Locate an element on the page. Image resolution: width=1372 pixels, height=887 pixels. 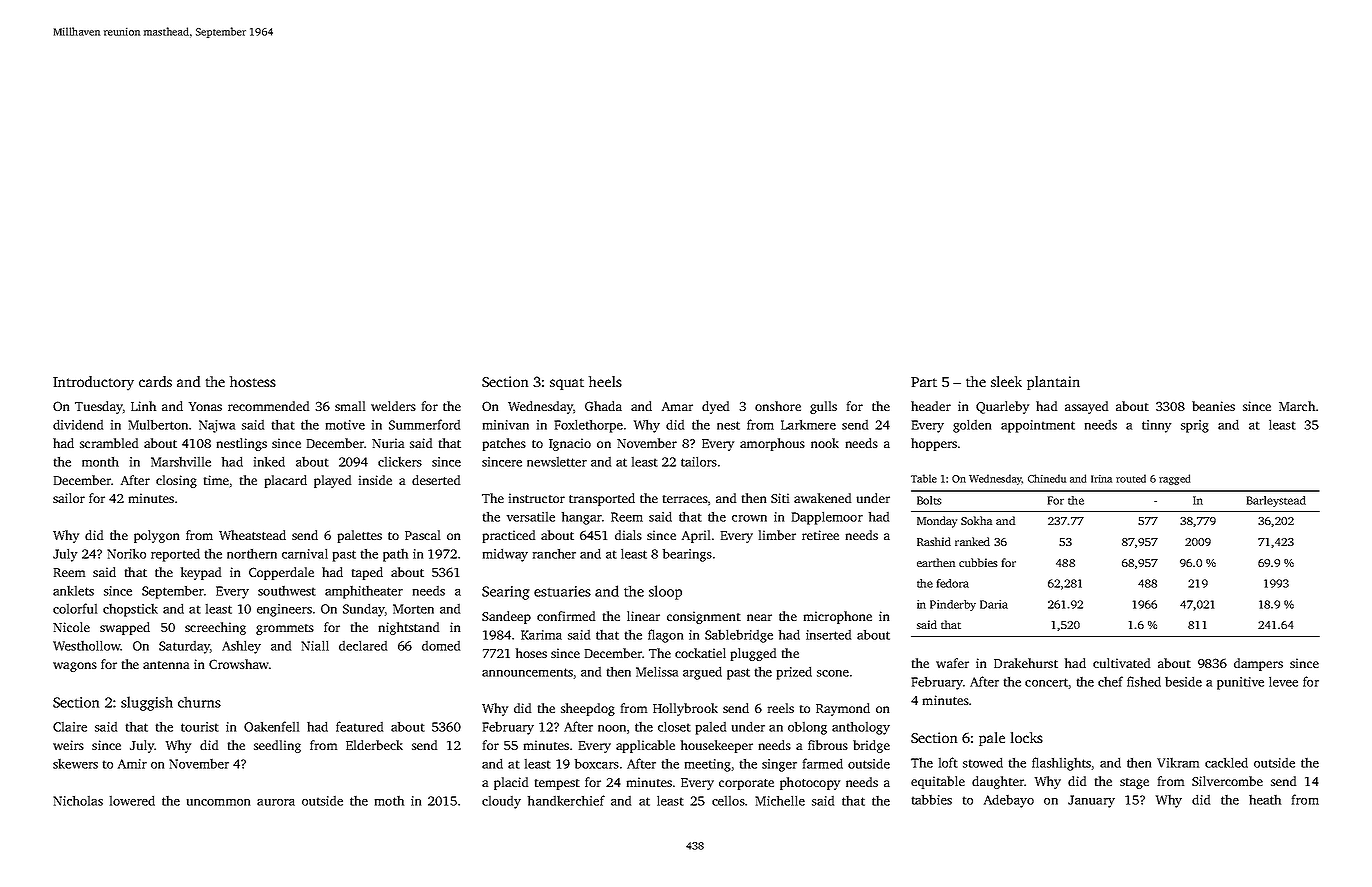
fedora is located at coordinates (953, 583).
